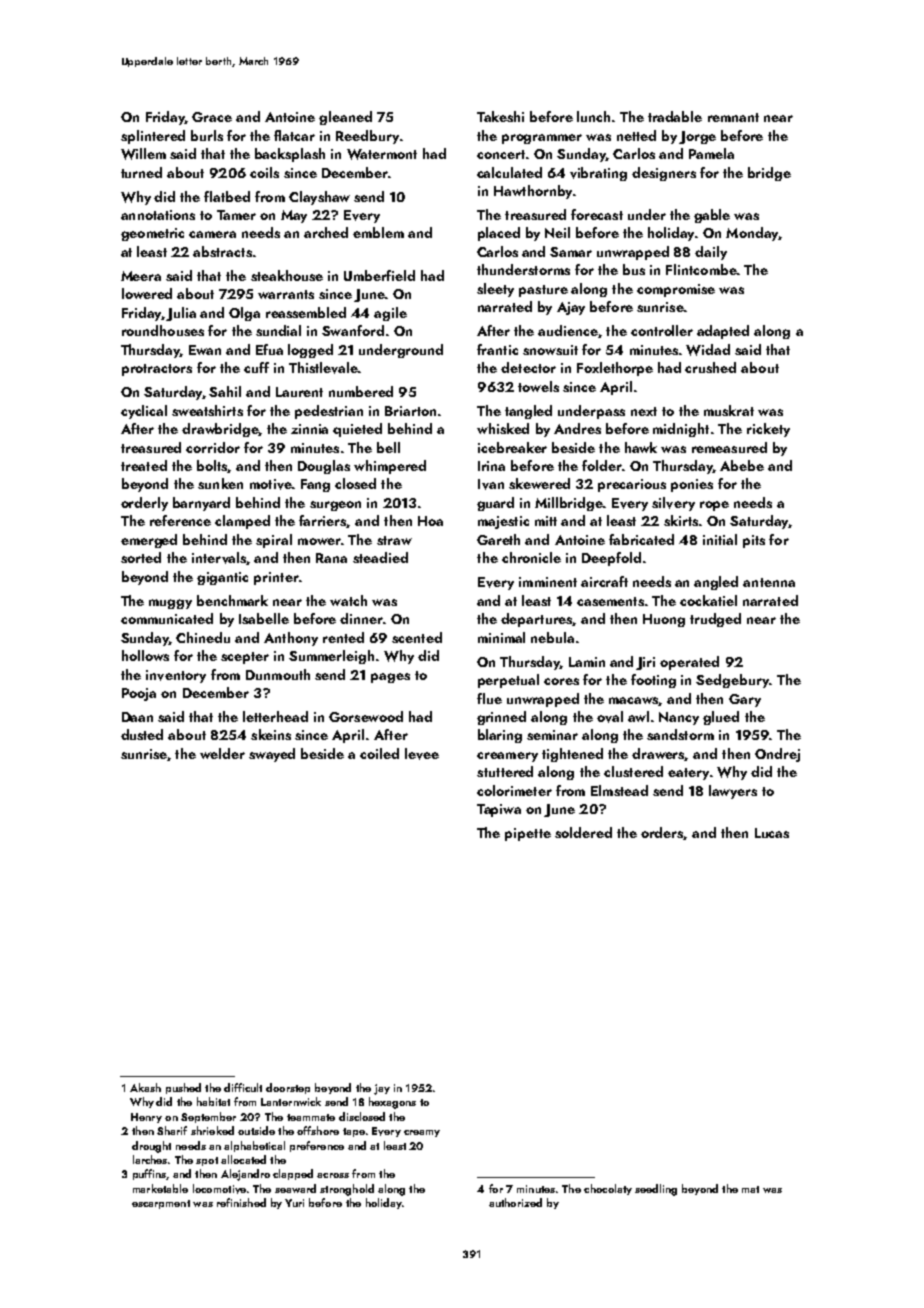  Describe the element at coordinates (710, 367) in the page. I see `crushed` at that location.
